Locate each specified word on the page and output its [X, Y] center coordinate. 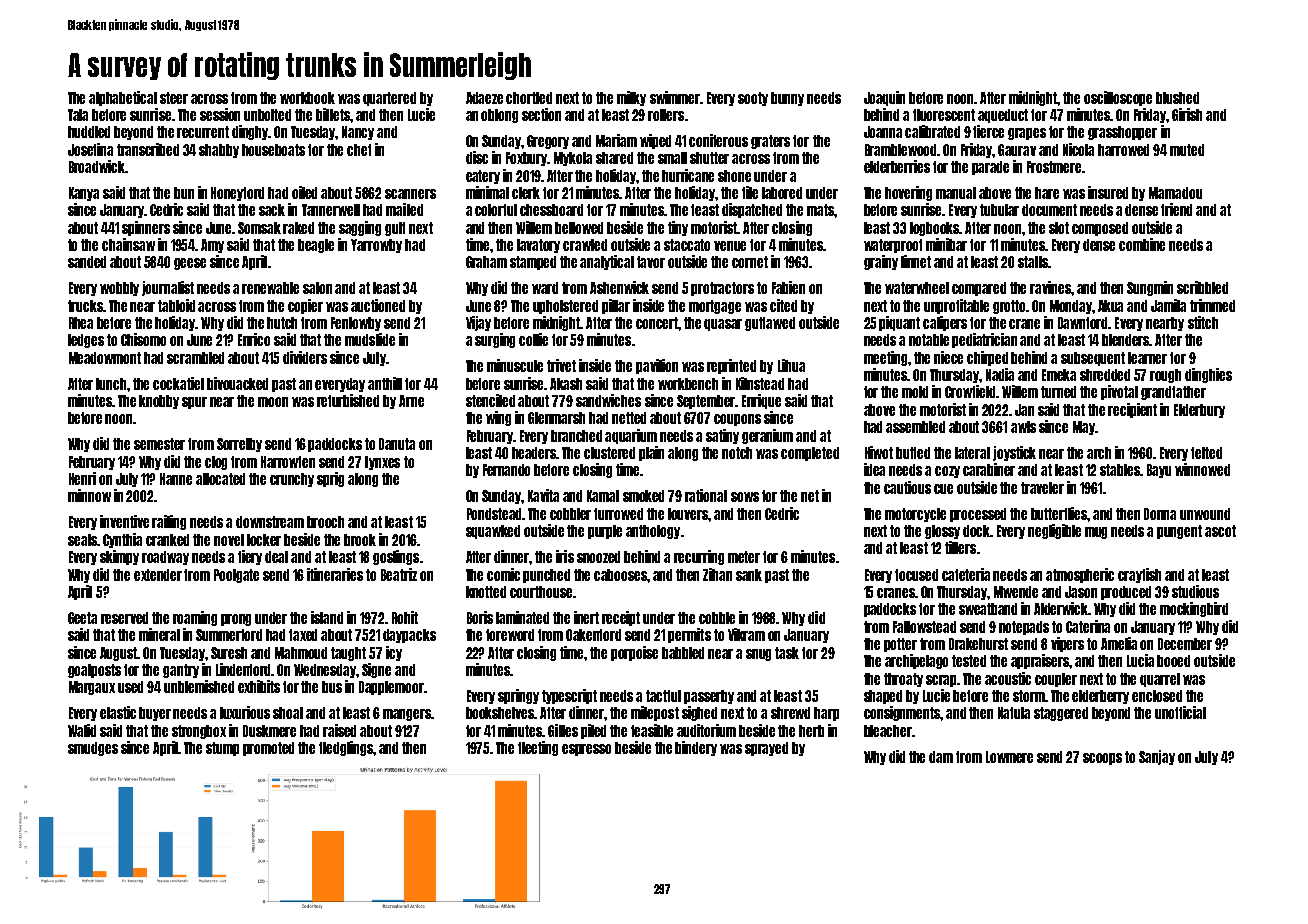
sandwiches [608, 400]
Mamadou [1175, 193]
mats [820, 210]
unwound [1205, 514]
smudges [93, 749]
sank [749, 575]
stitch [1203, 322]
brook [360, 540]
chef [359, 150]
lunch [111, 384]
